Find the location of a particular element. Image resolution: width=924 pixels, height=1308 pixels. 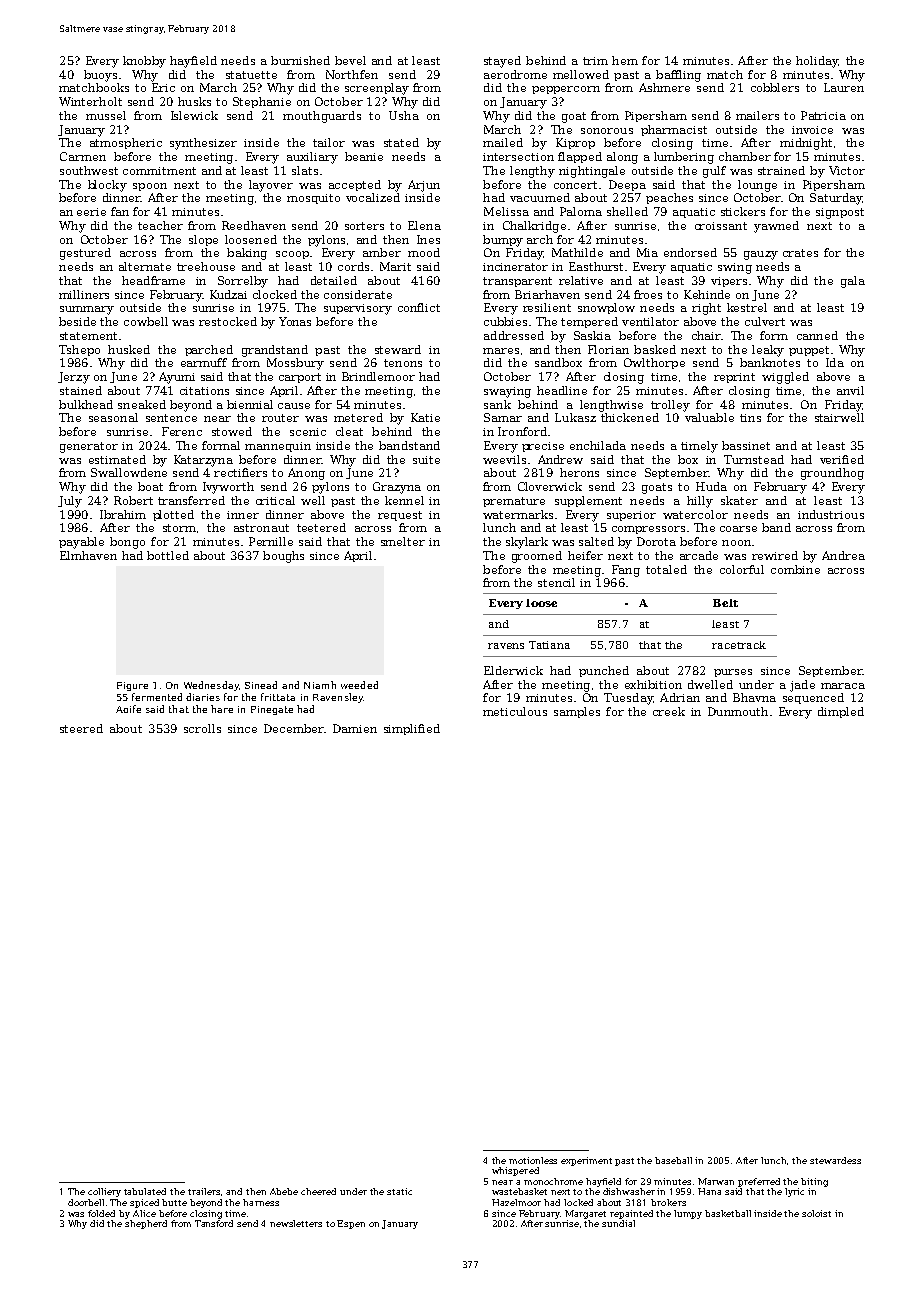

buoys is located at coordinates (100, 76).
